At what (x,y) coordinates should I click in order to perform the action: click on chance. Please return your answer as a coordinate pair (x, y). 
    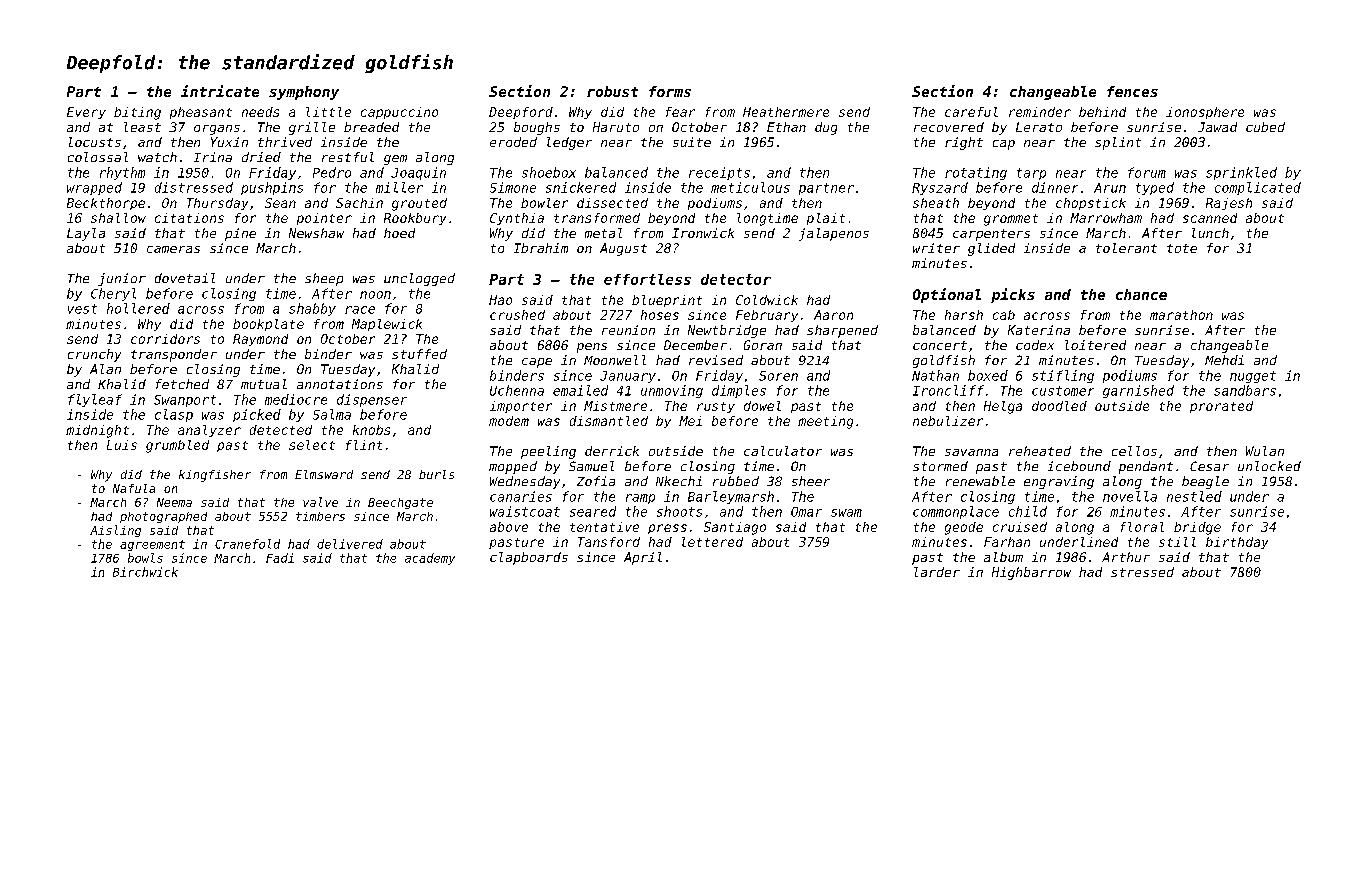
    Looking at the image, I should click on (1141, 294).
